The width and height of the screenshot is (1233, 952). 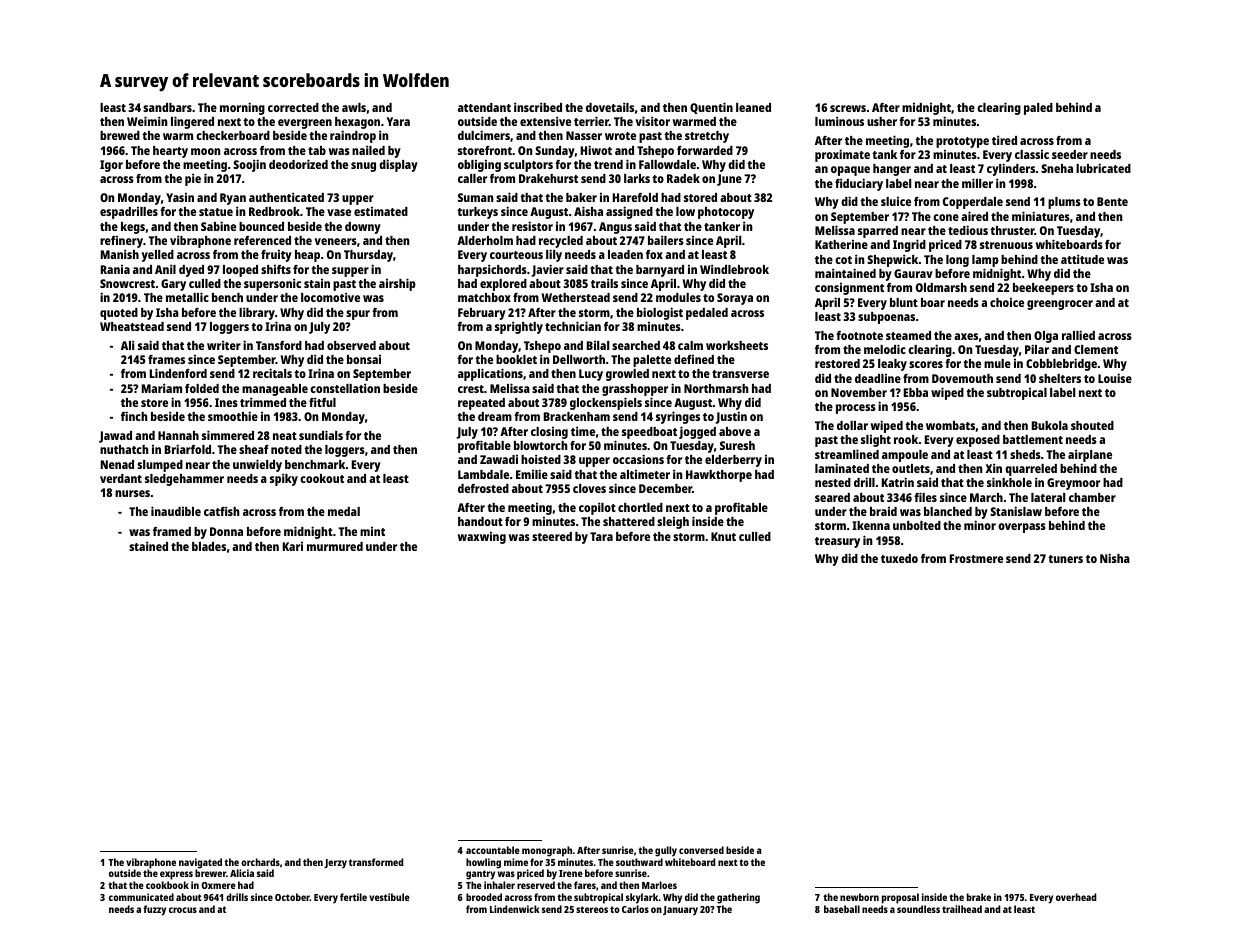 What do you see at coordinates (154, 910) in the screenshot?
I see `fuzzy` at bounding box center [154, 910].
